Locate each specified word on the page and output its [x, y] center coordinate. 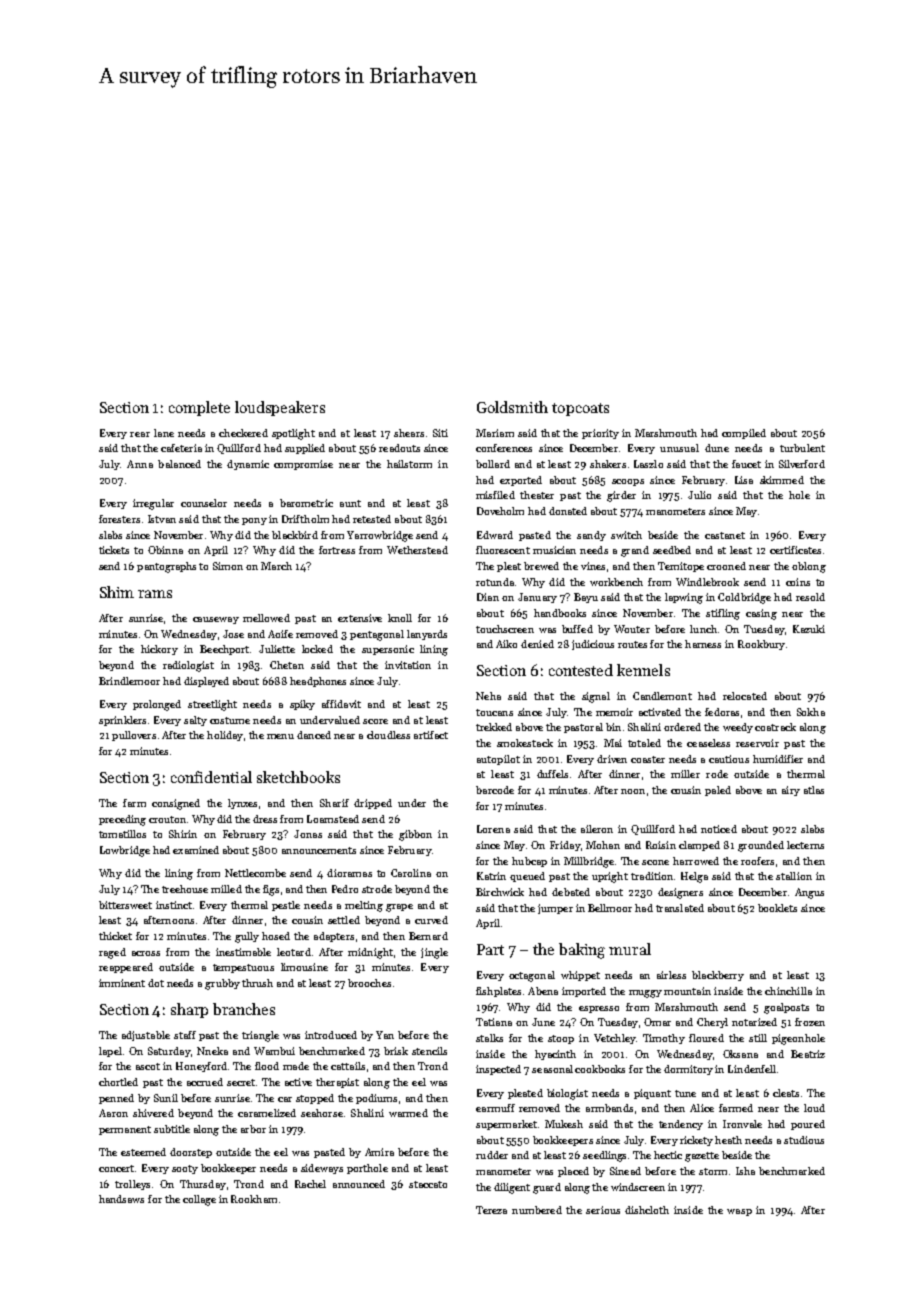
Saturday [169, 1052]
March [276, 566]
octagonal [532, 976]
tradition [652, 876]
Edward [495, 535]
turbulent [802, 448]
